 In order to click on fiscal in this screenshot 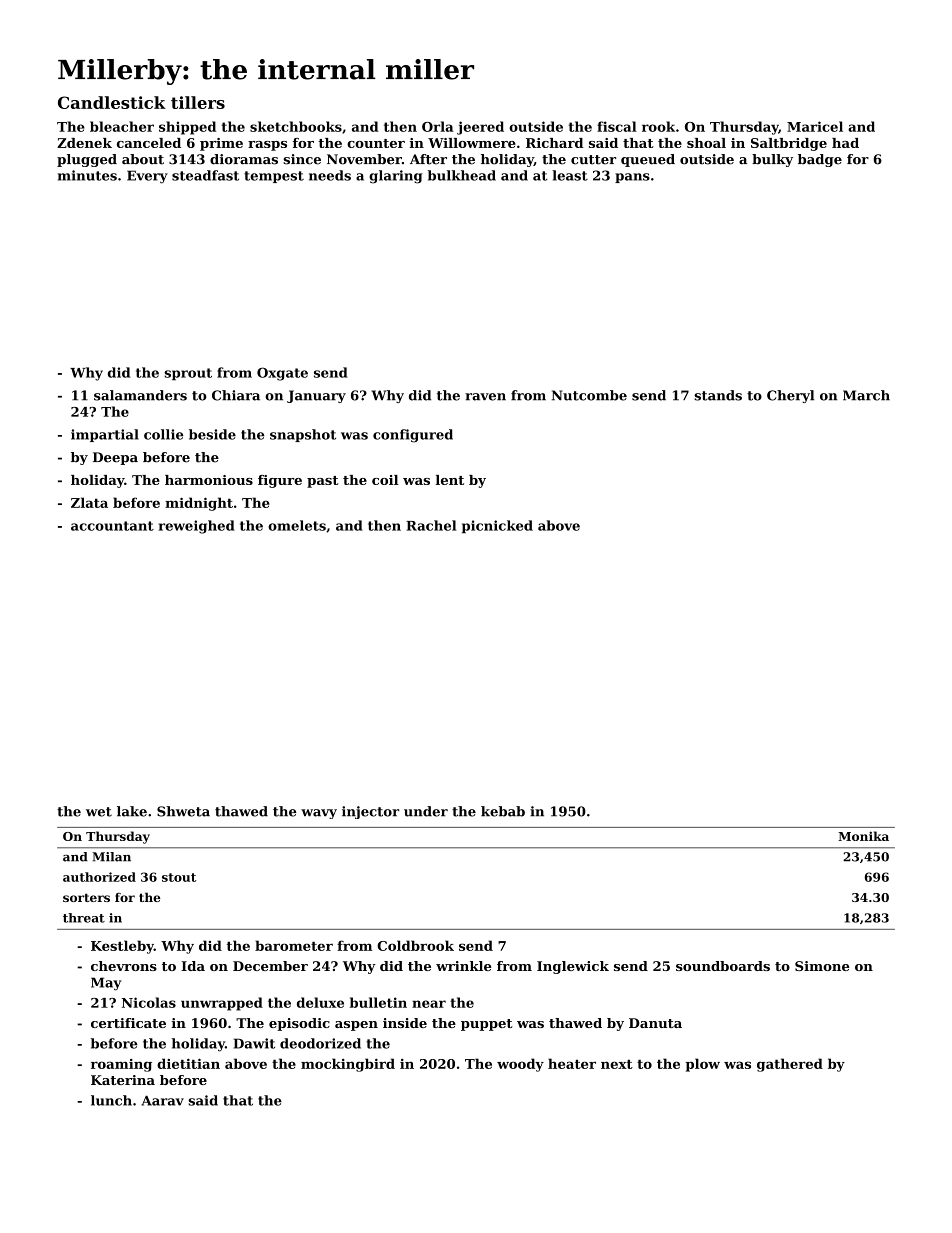, I will do `click(617, 126)`.
